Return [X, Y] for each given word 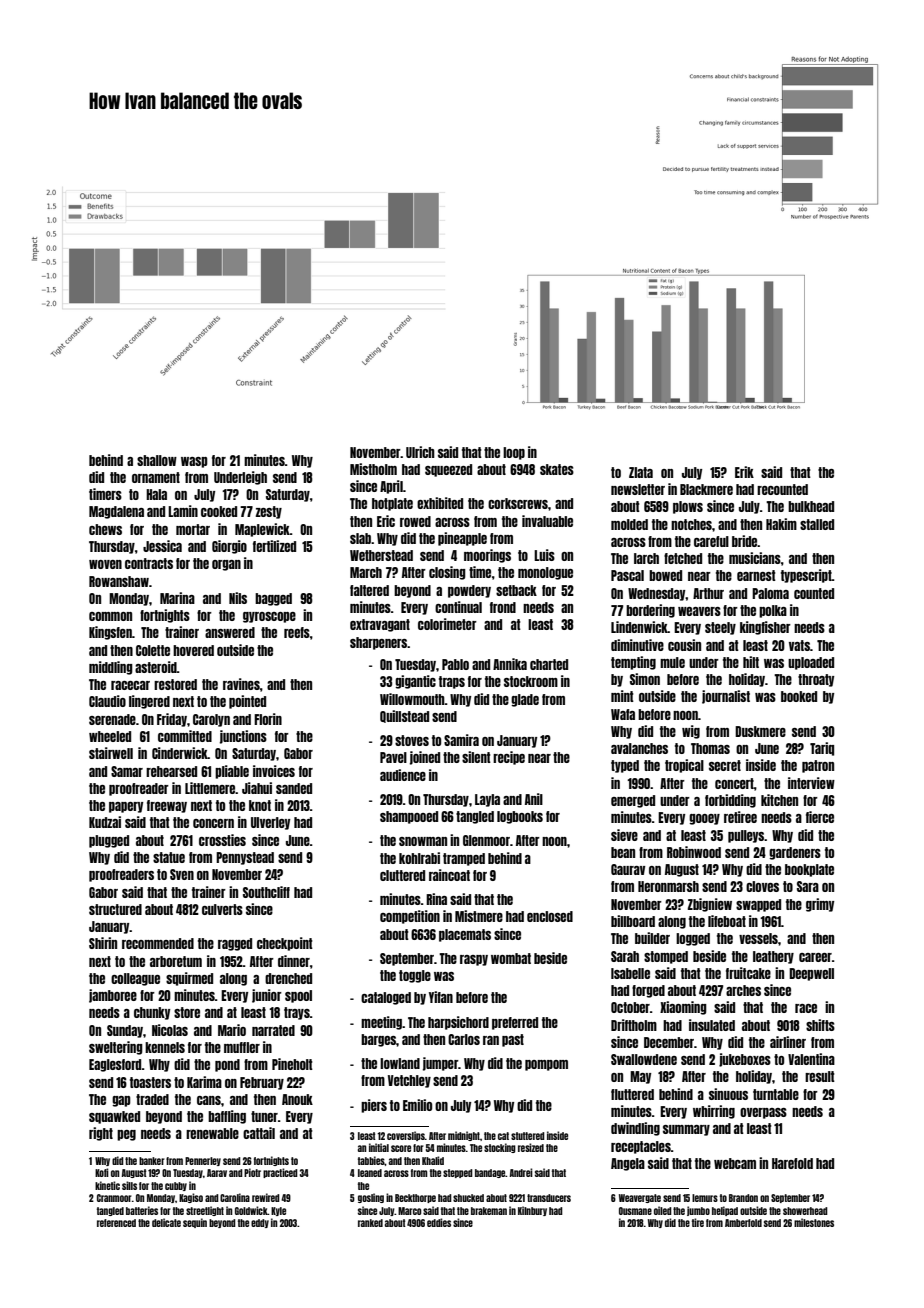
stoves [412, 740]
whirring [714, 1112]
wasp [194, 462]
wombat [511, 958]
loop [514, 453]
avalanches [639, 748]
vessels [758, 938]
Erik [744, 472]
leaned [370, 1173]
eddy [260, 1223]
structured [115, 909]
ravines [241, 684]
